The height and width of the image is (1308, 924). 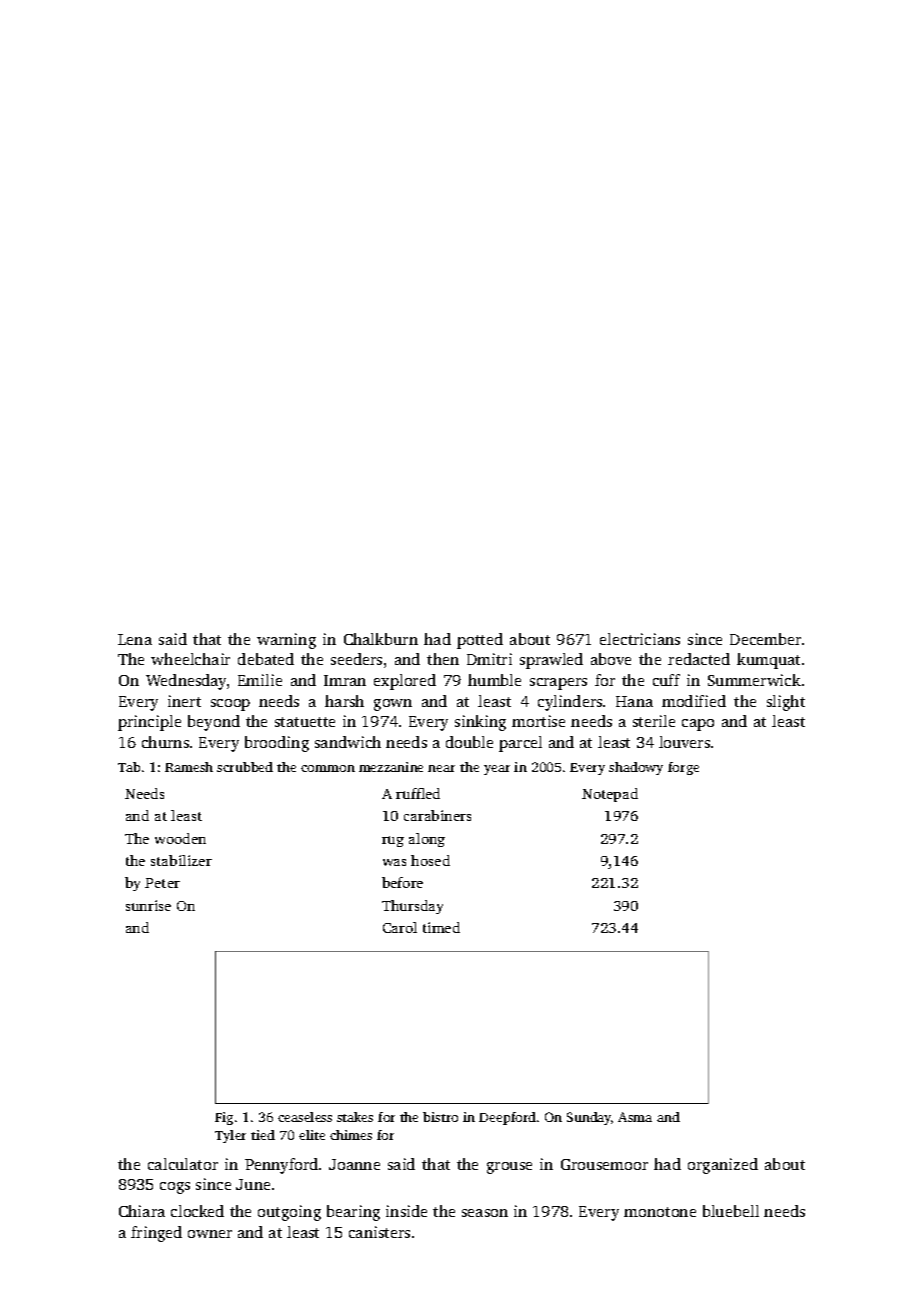 What do you see at coordinates (135, 639) in the image?
I see `Lena` at bounding box center [135, 639].
